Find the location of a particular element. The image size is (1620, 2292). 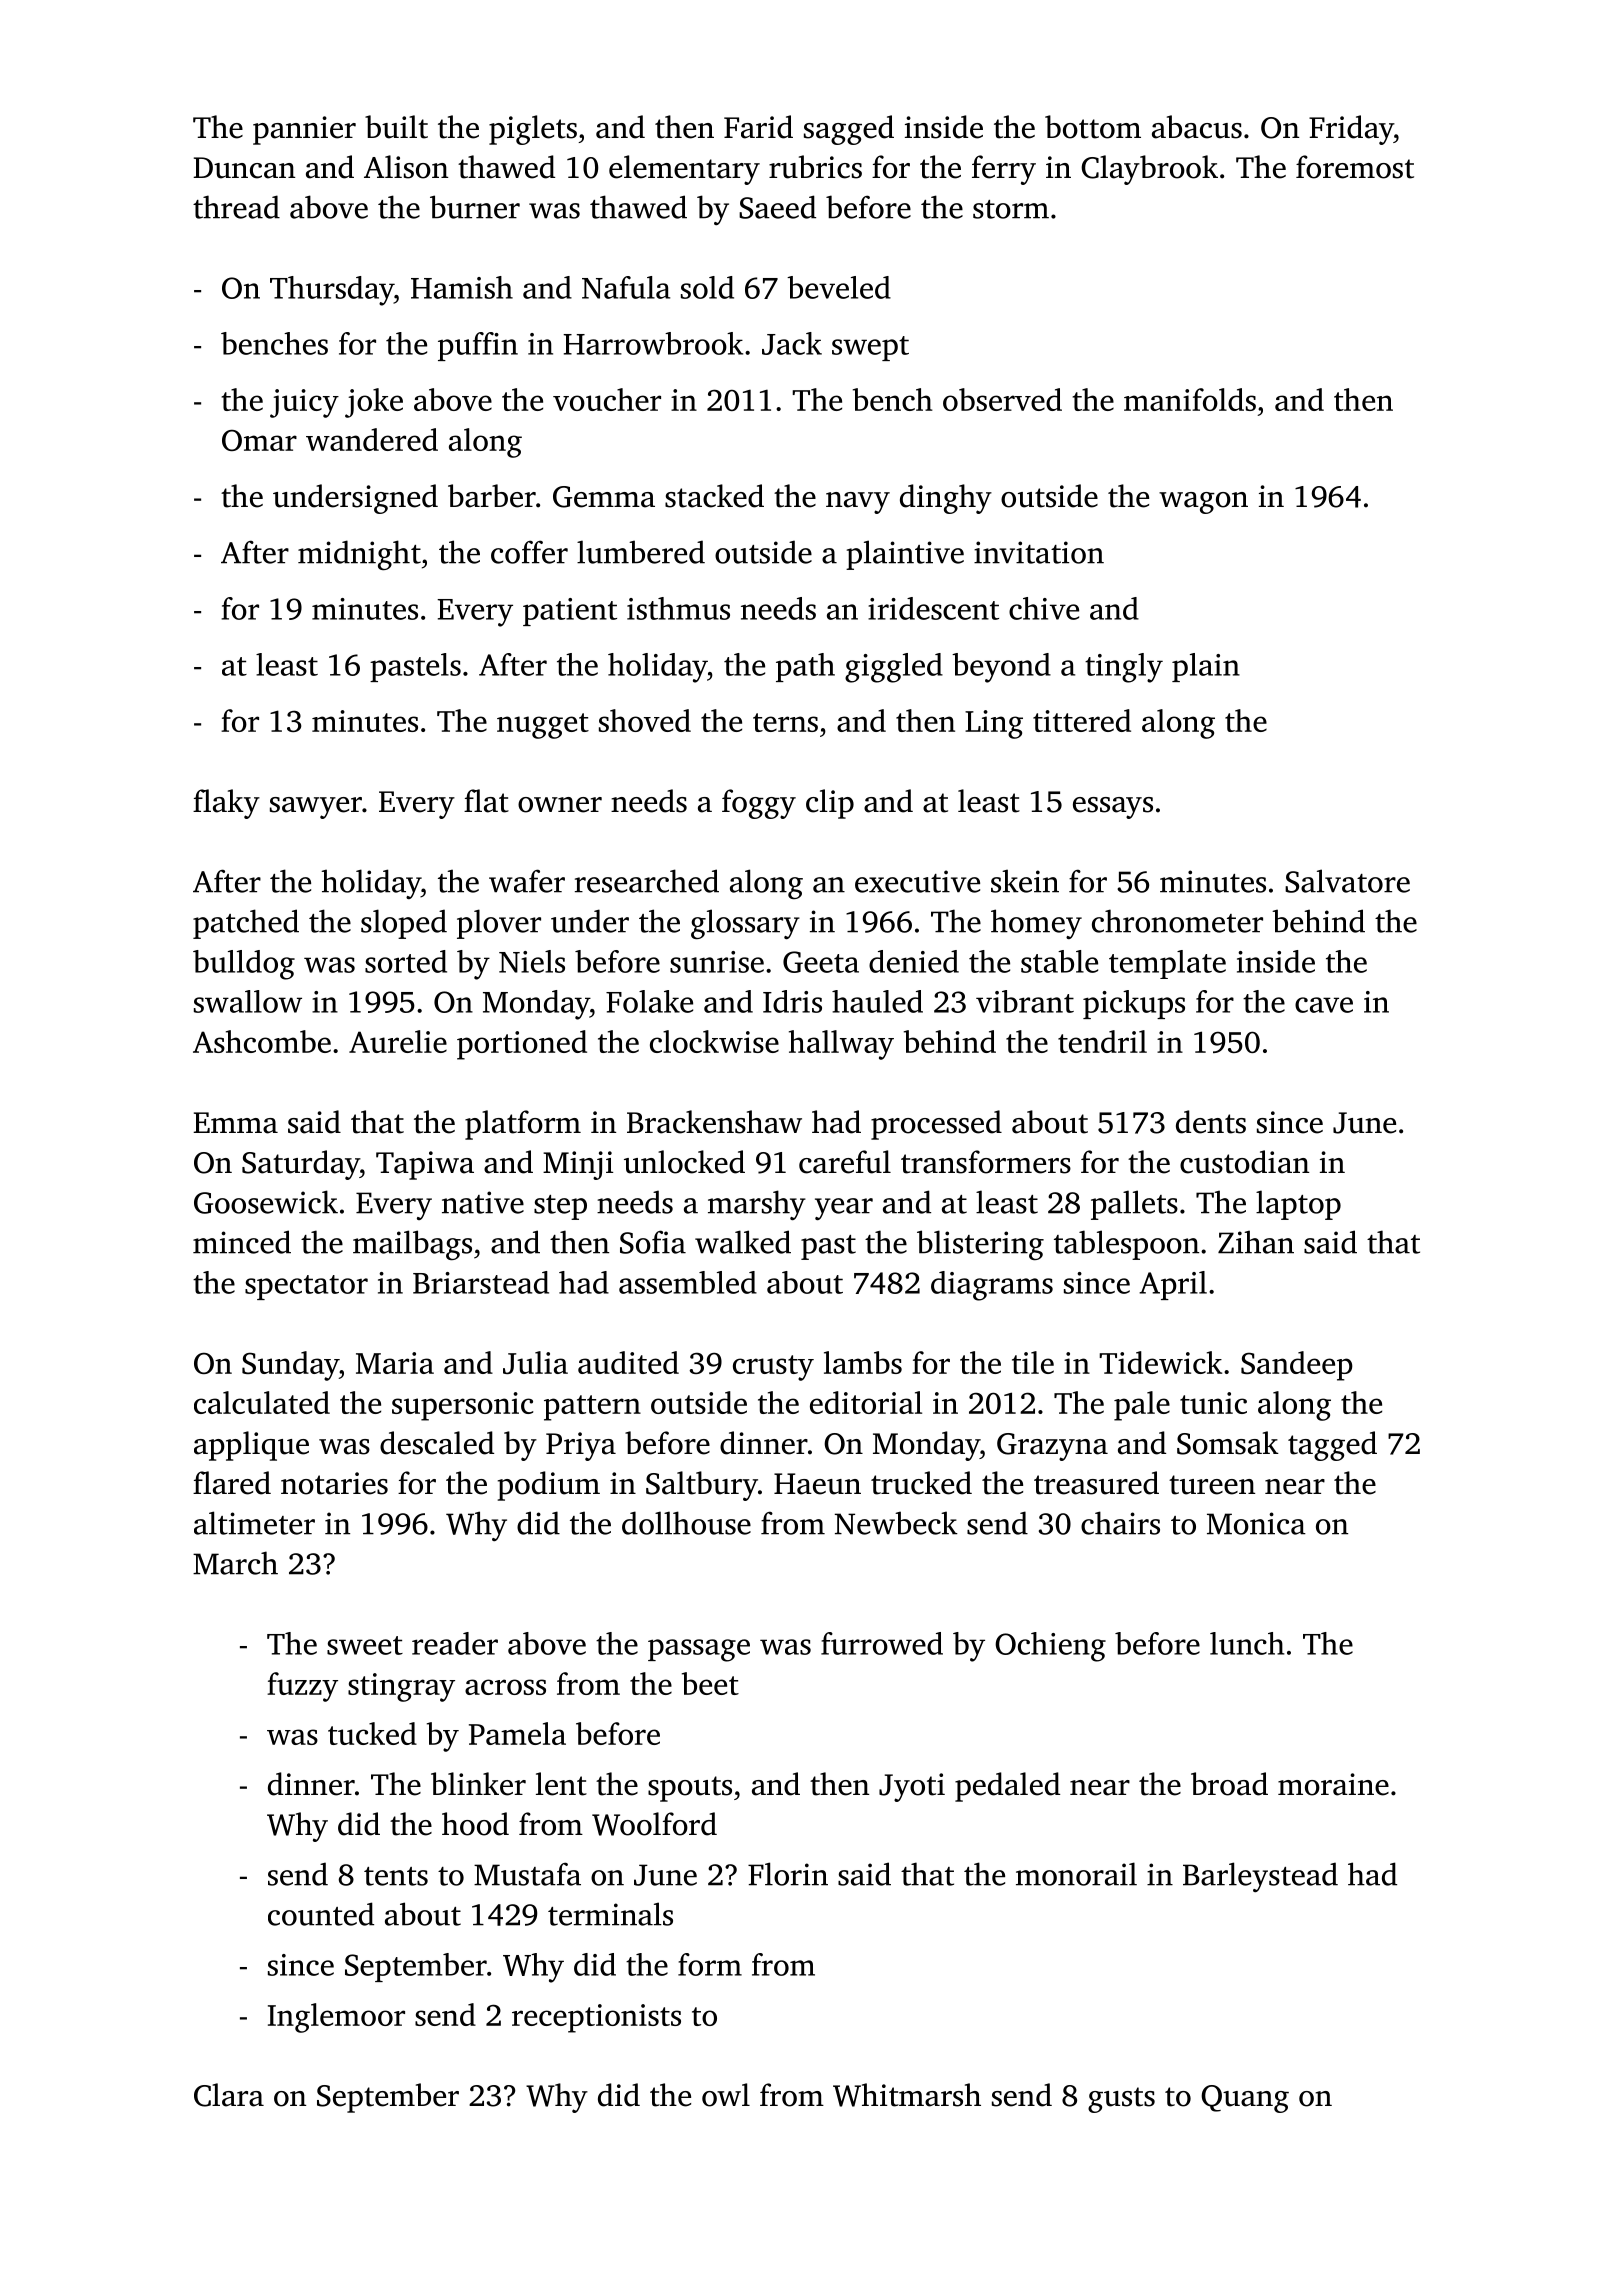

tagged is located at coordinates (1332, 1446).
